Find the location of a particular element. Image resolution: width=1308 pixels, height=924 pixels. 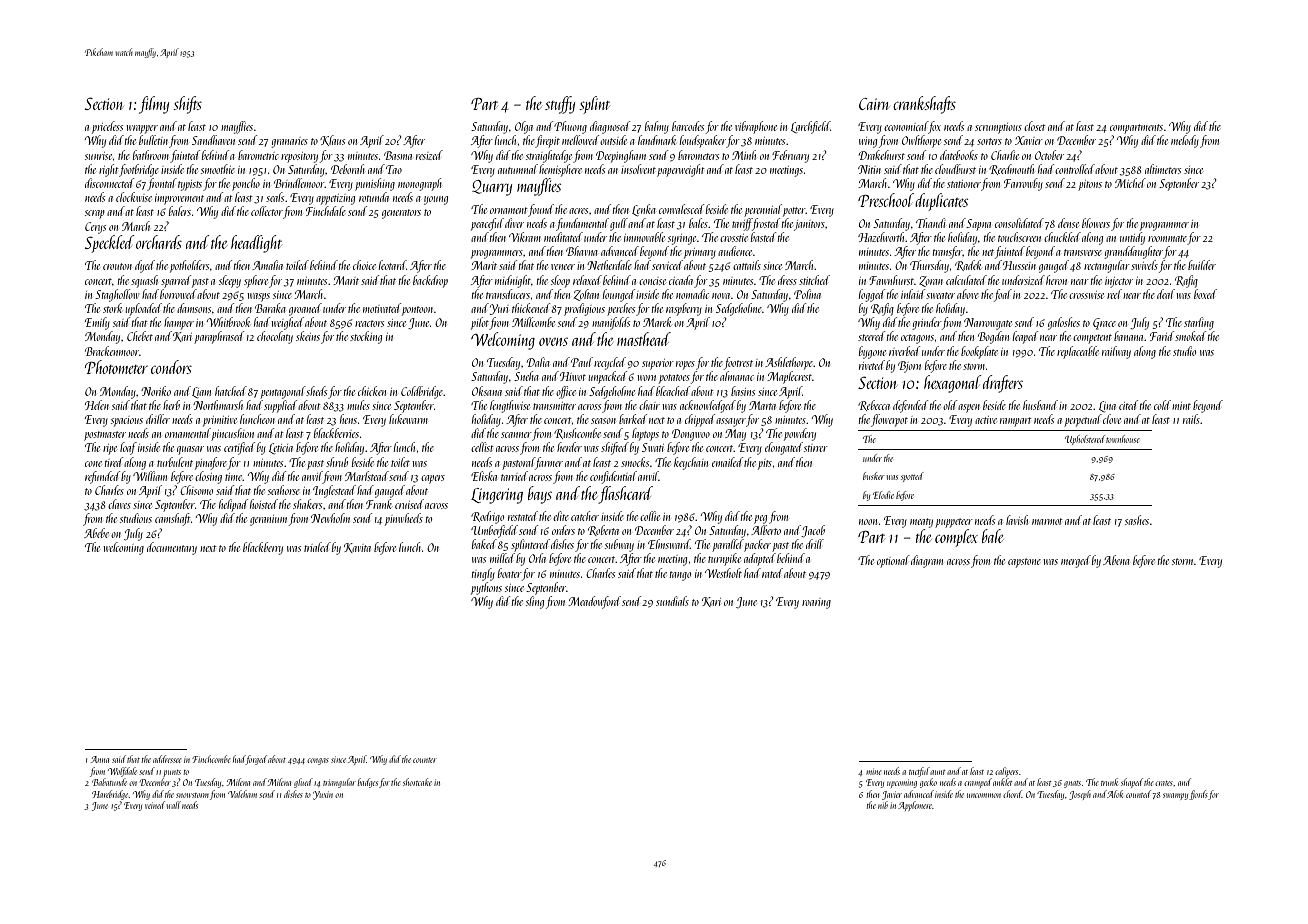

shifts is located at coordinates (187, 105).
